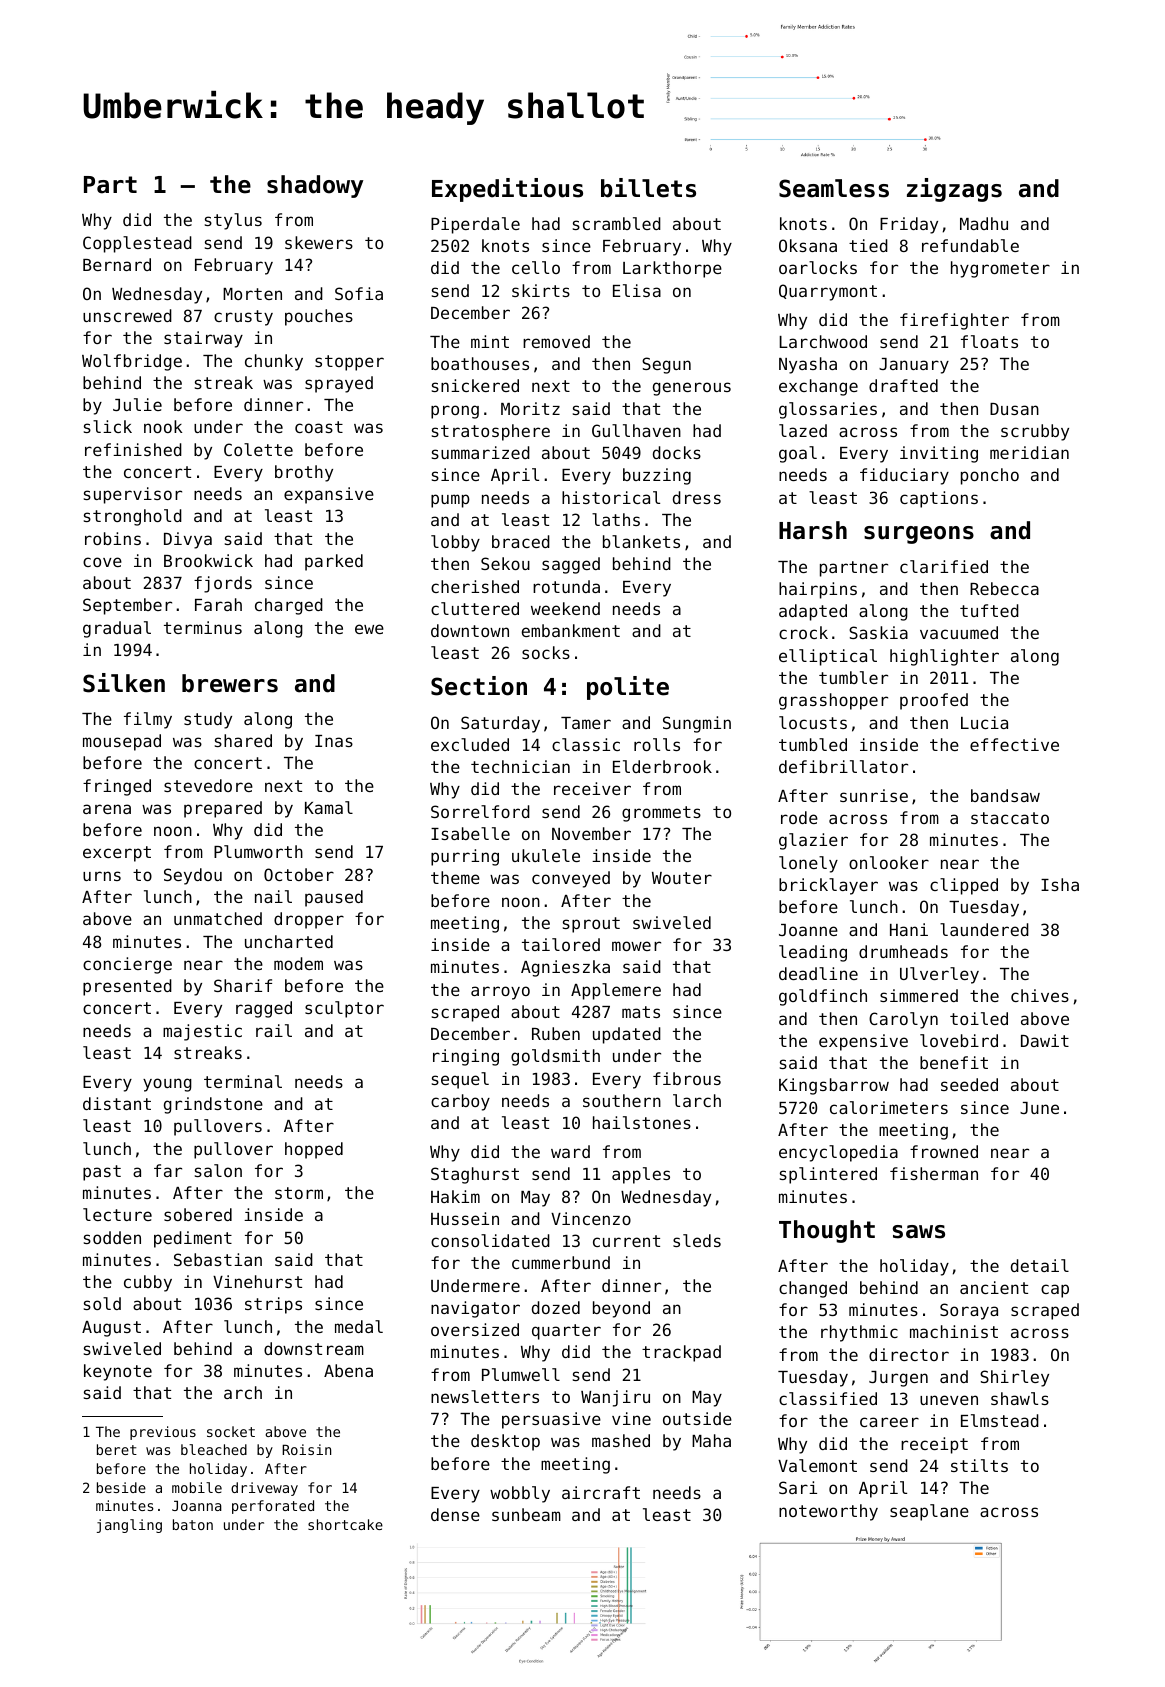 This document has height=1687, width=1165. I want to click on Gullhaven, so click(636, 430).
